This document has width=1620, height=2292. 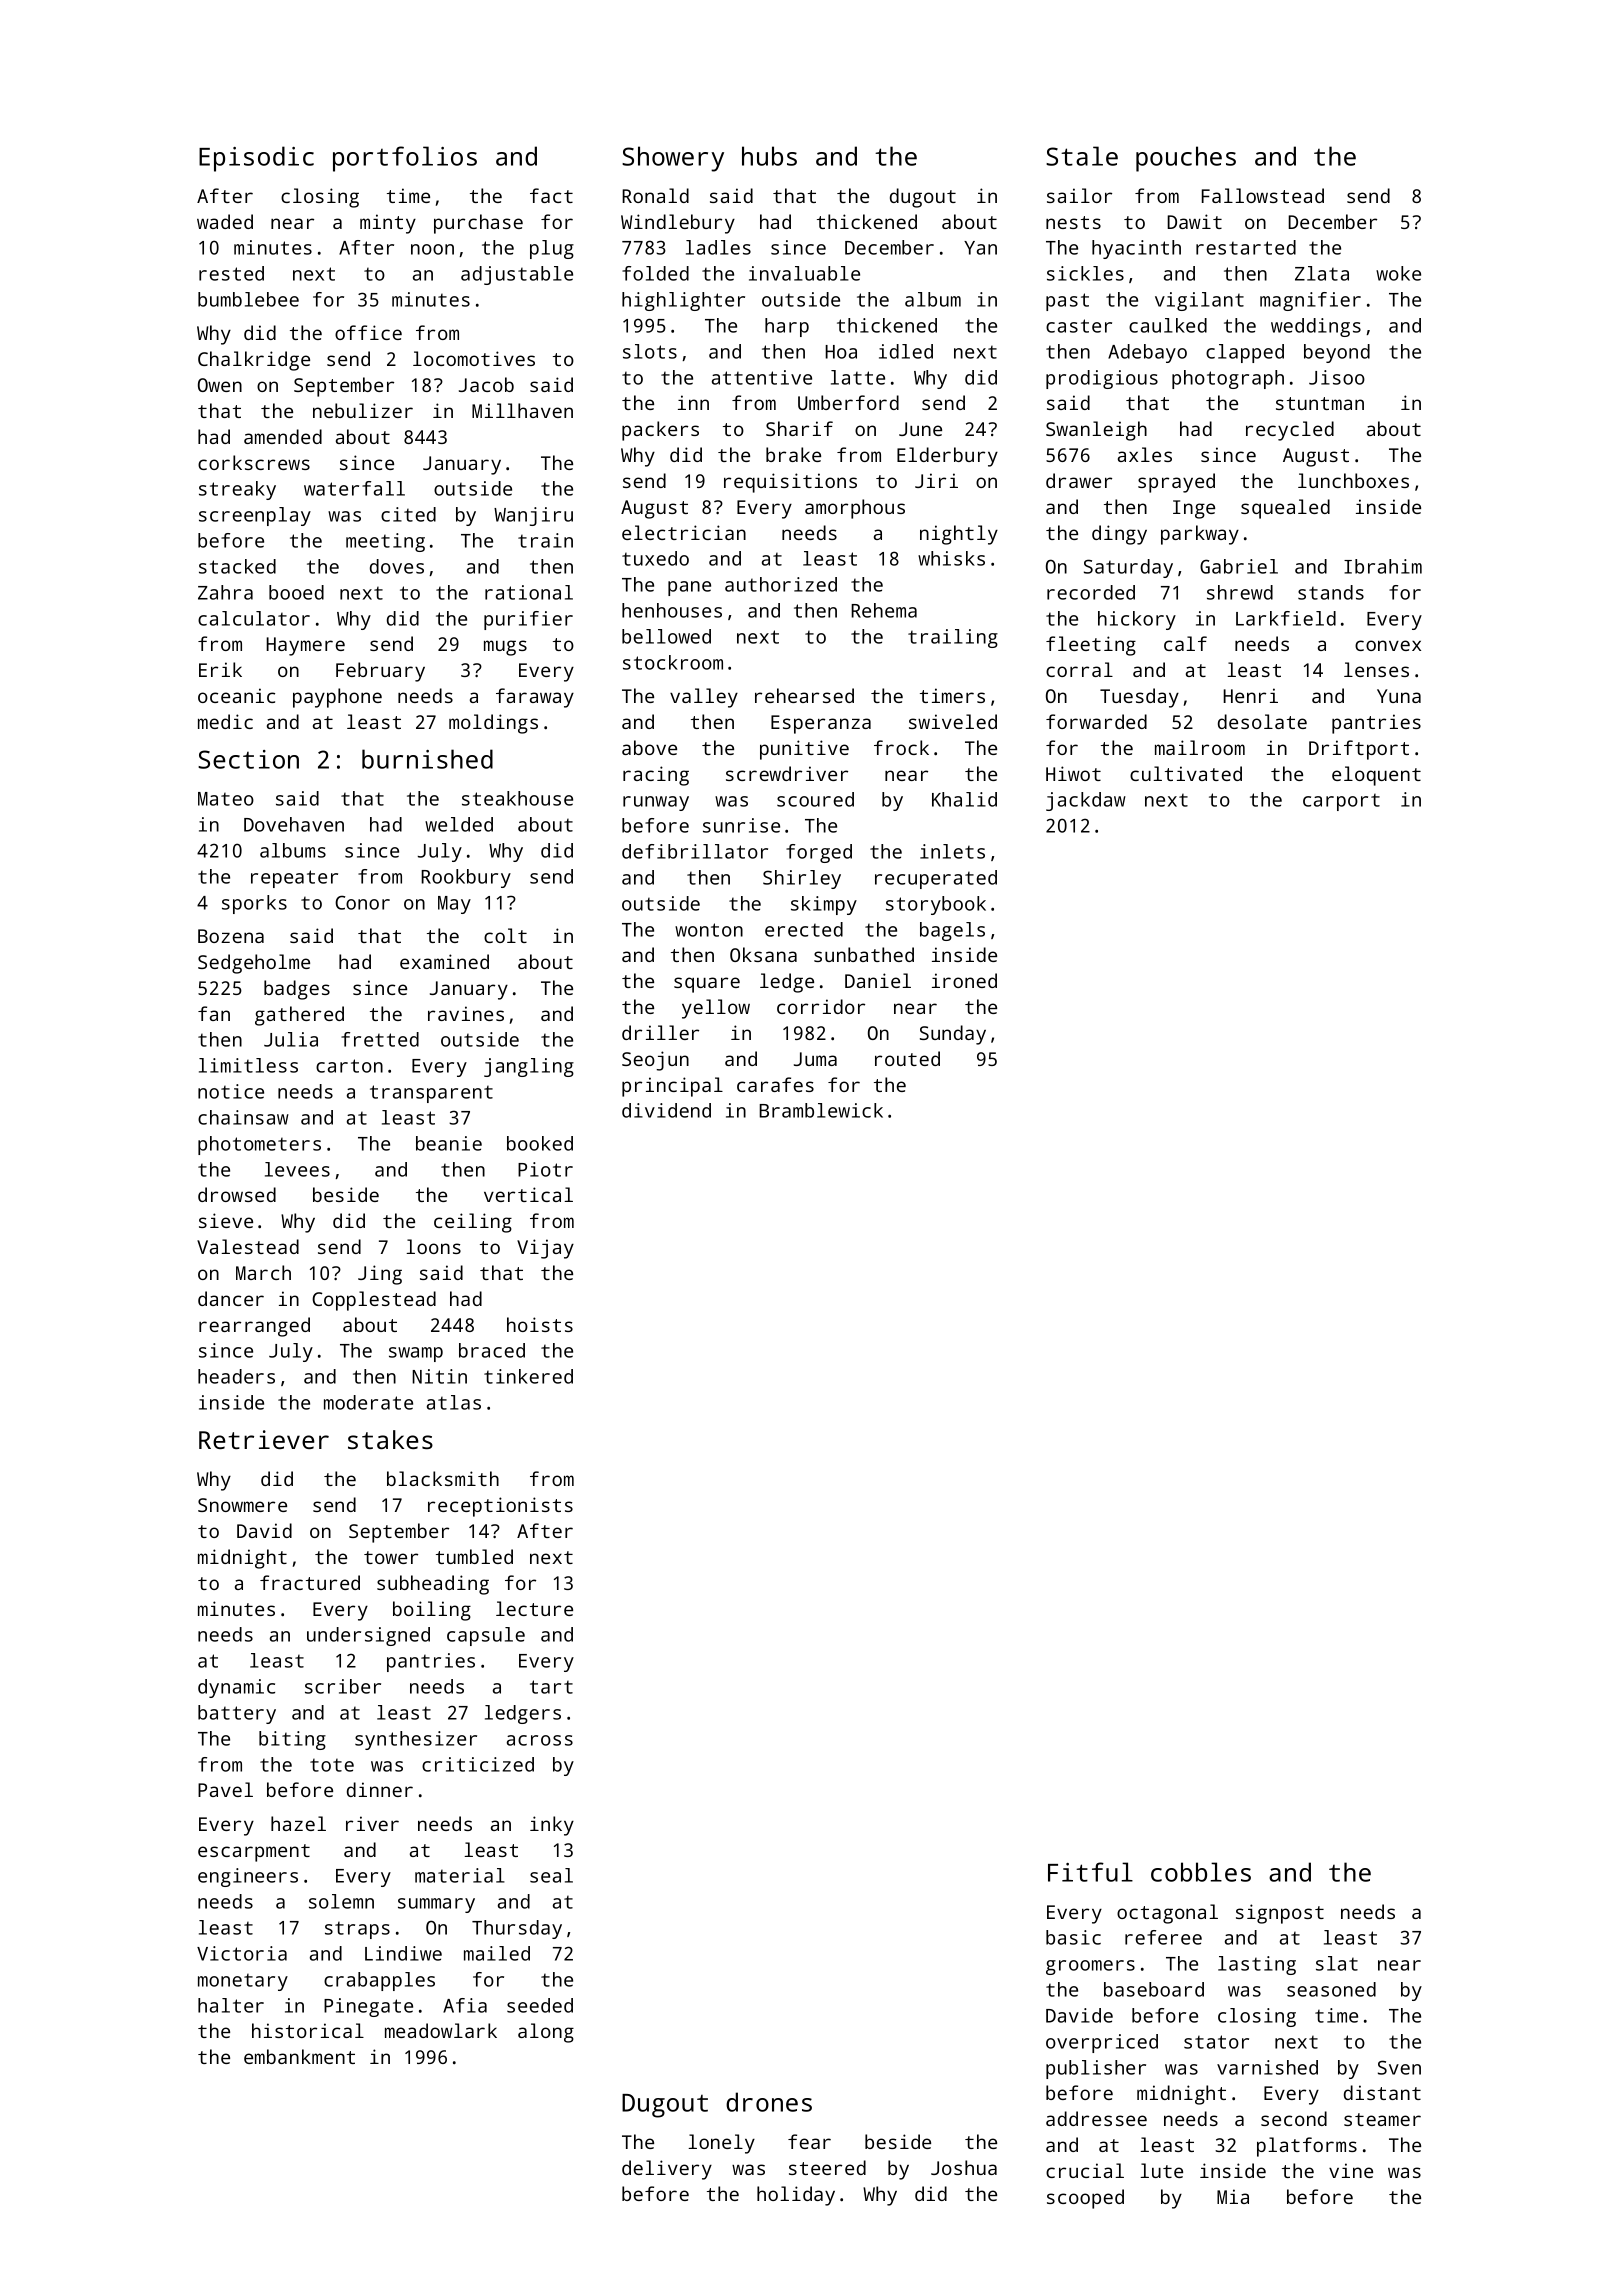 What do you see at coordinates (821, 1110) in the document?
I see `Bramblewick` at bounding box center [821, 1110].
